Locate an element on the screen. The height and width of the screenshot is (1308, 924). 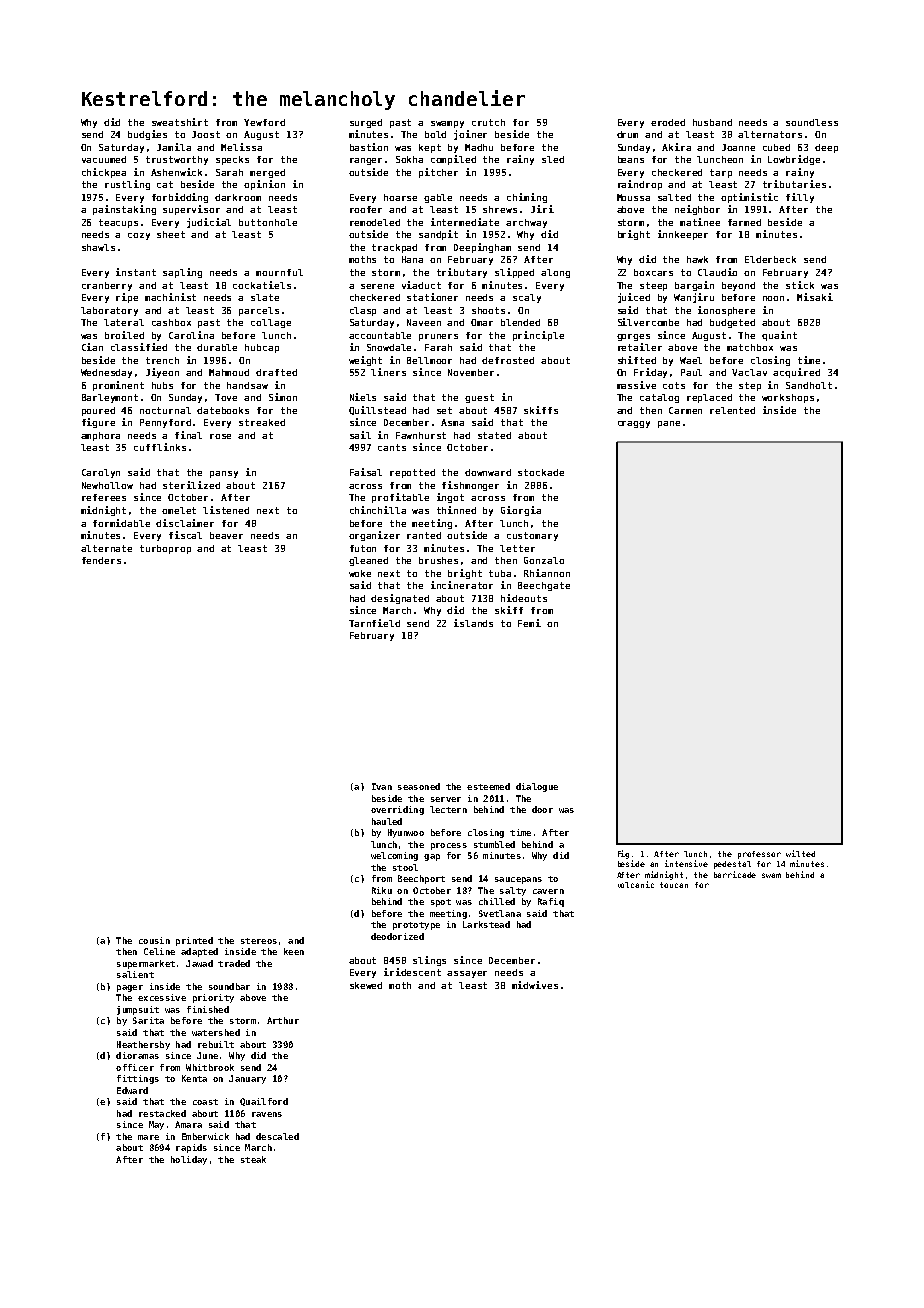
vacuumed is located at coordinates (104, 159).
